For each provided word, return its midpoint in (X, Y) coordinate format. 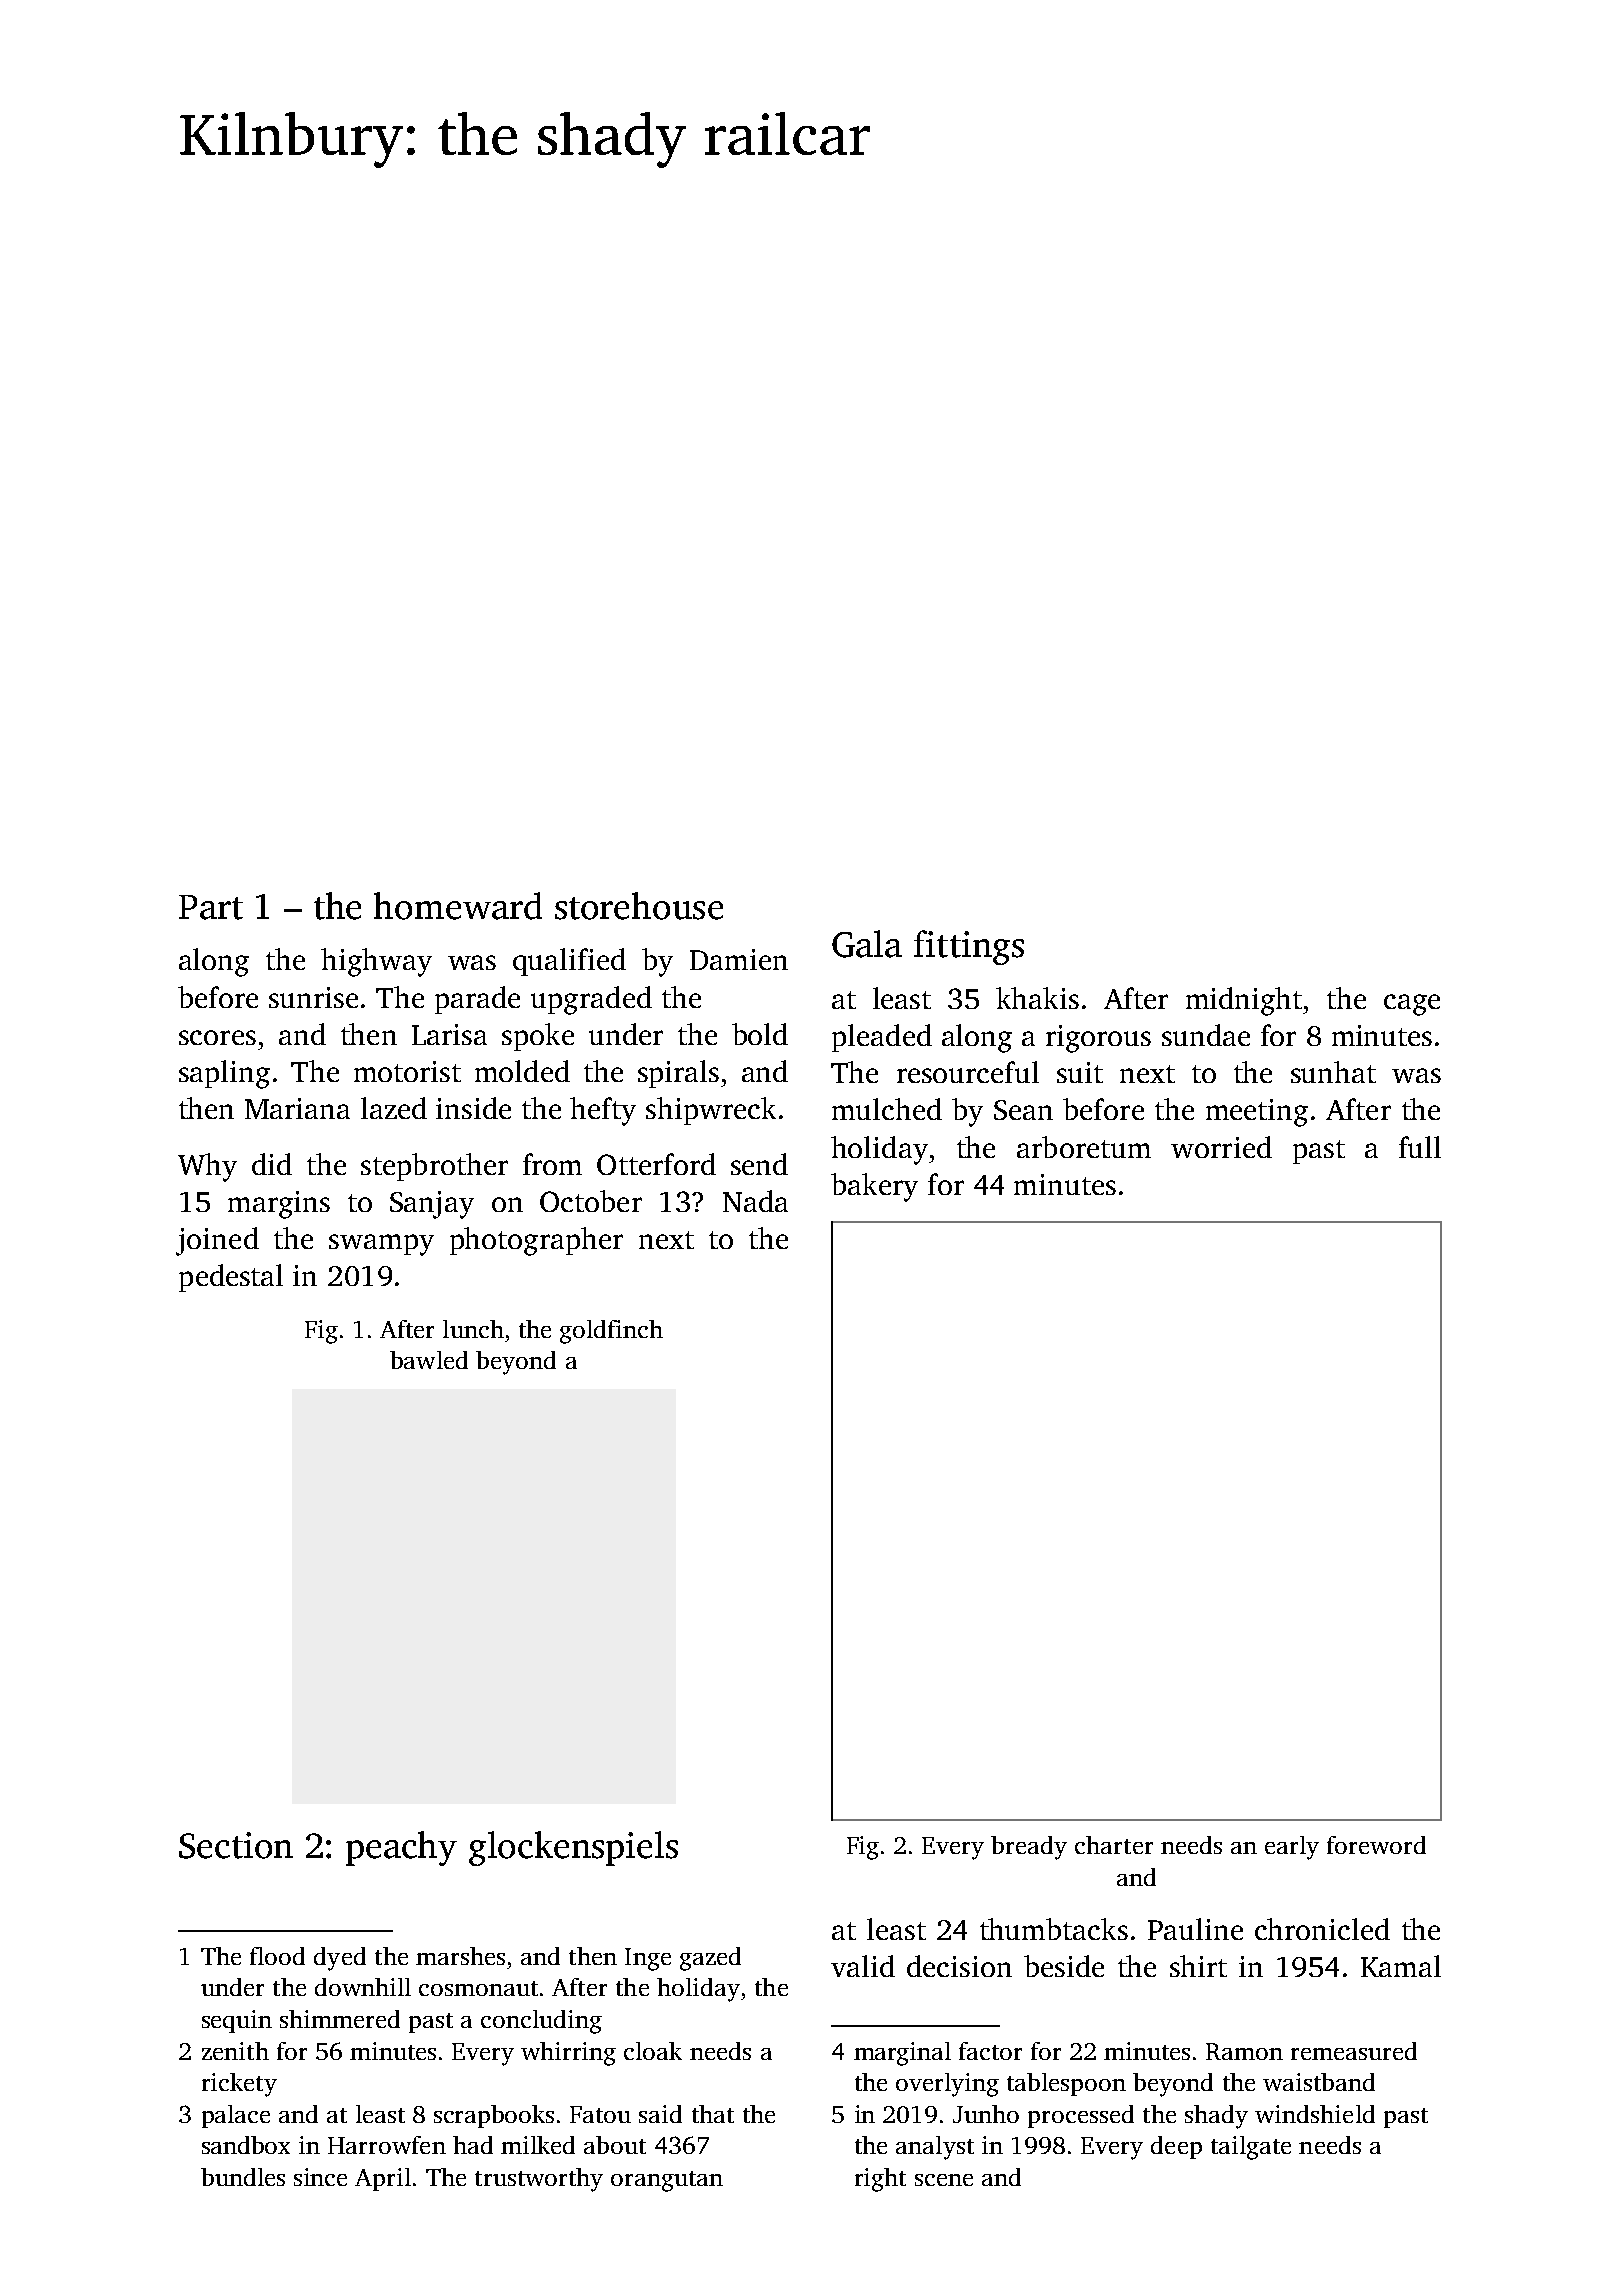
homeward (458, 906)
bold (760, 1034)
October (591, 1201)
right (880, 2180)
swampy (381, 1245)
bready (1029, 1848)
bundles (243, 2177)
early (1292, 1848)
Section (236, 1845)
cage (1412, 1005)
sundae (1206, 1035)
